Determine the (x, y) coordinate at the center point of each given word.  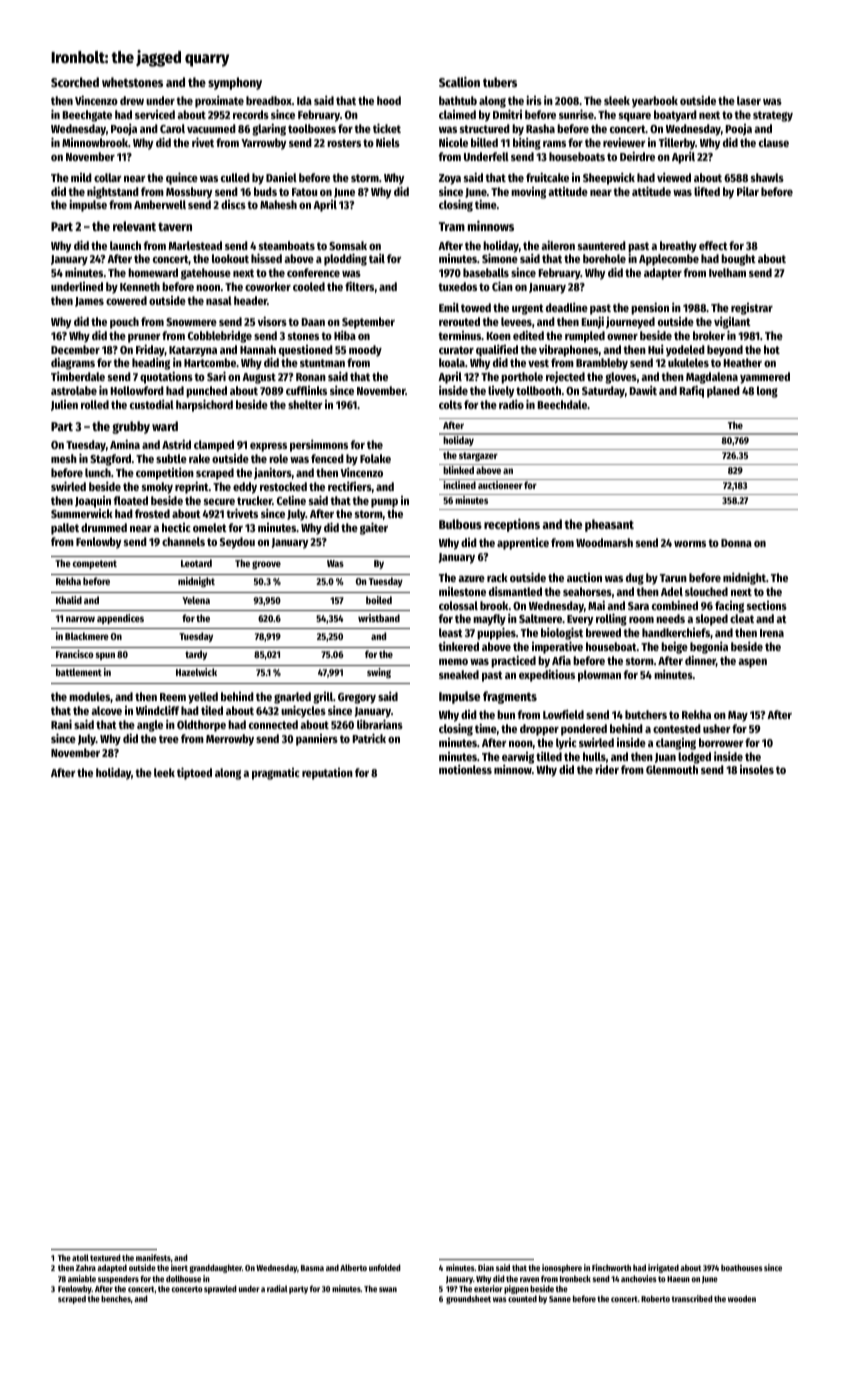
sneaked (459, 674)
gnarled (292, 698)
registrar (752, 309)
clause (774, 142)
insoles (757, 769)
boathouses (742, 1267)
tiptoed (194, 773)
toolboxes (312, 128)
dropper (539, 730)
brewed (603, 632)
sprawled (220, 1289)
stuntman (322, 363)
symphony (235, 83)
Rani (61, 724)
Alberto (353, 1267)
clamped (214, 446)
